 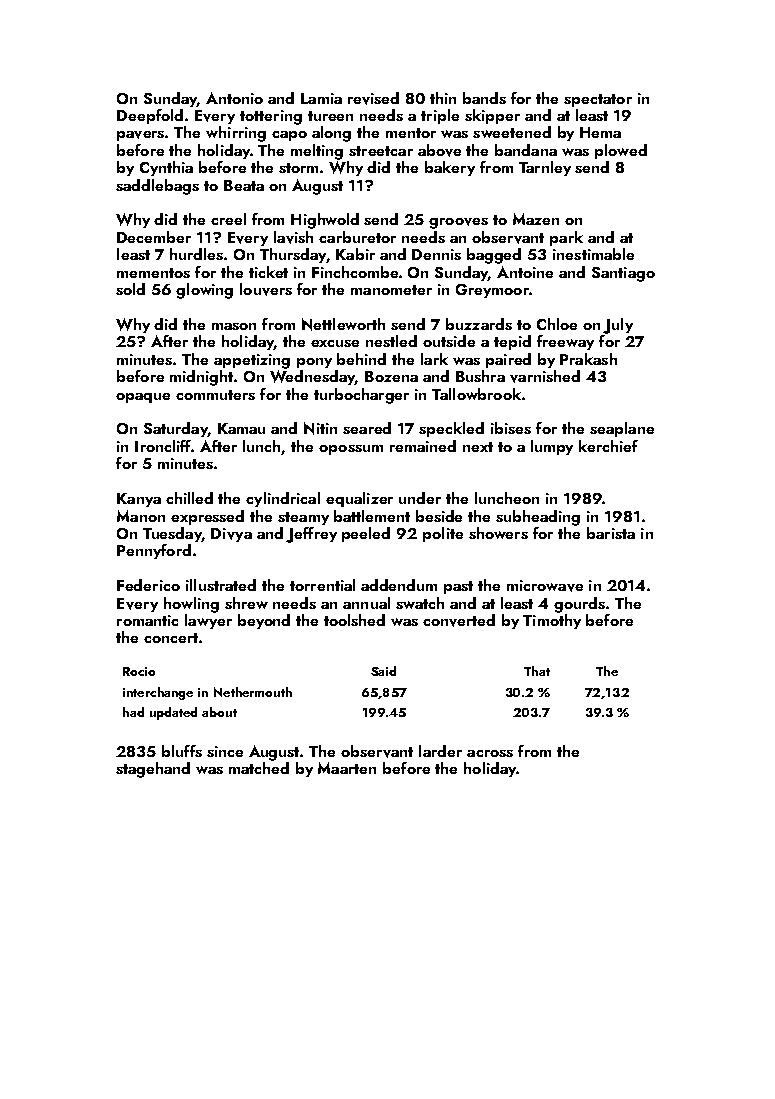 What do you see at coordinates (150, 116) in the screenshot?
I see `Deepfold` at bounding box center [150, 116].
